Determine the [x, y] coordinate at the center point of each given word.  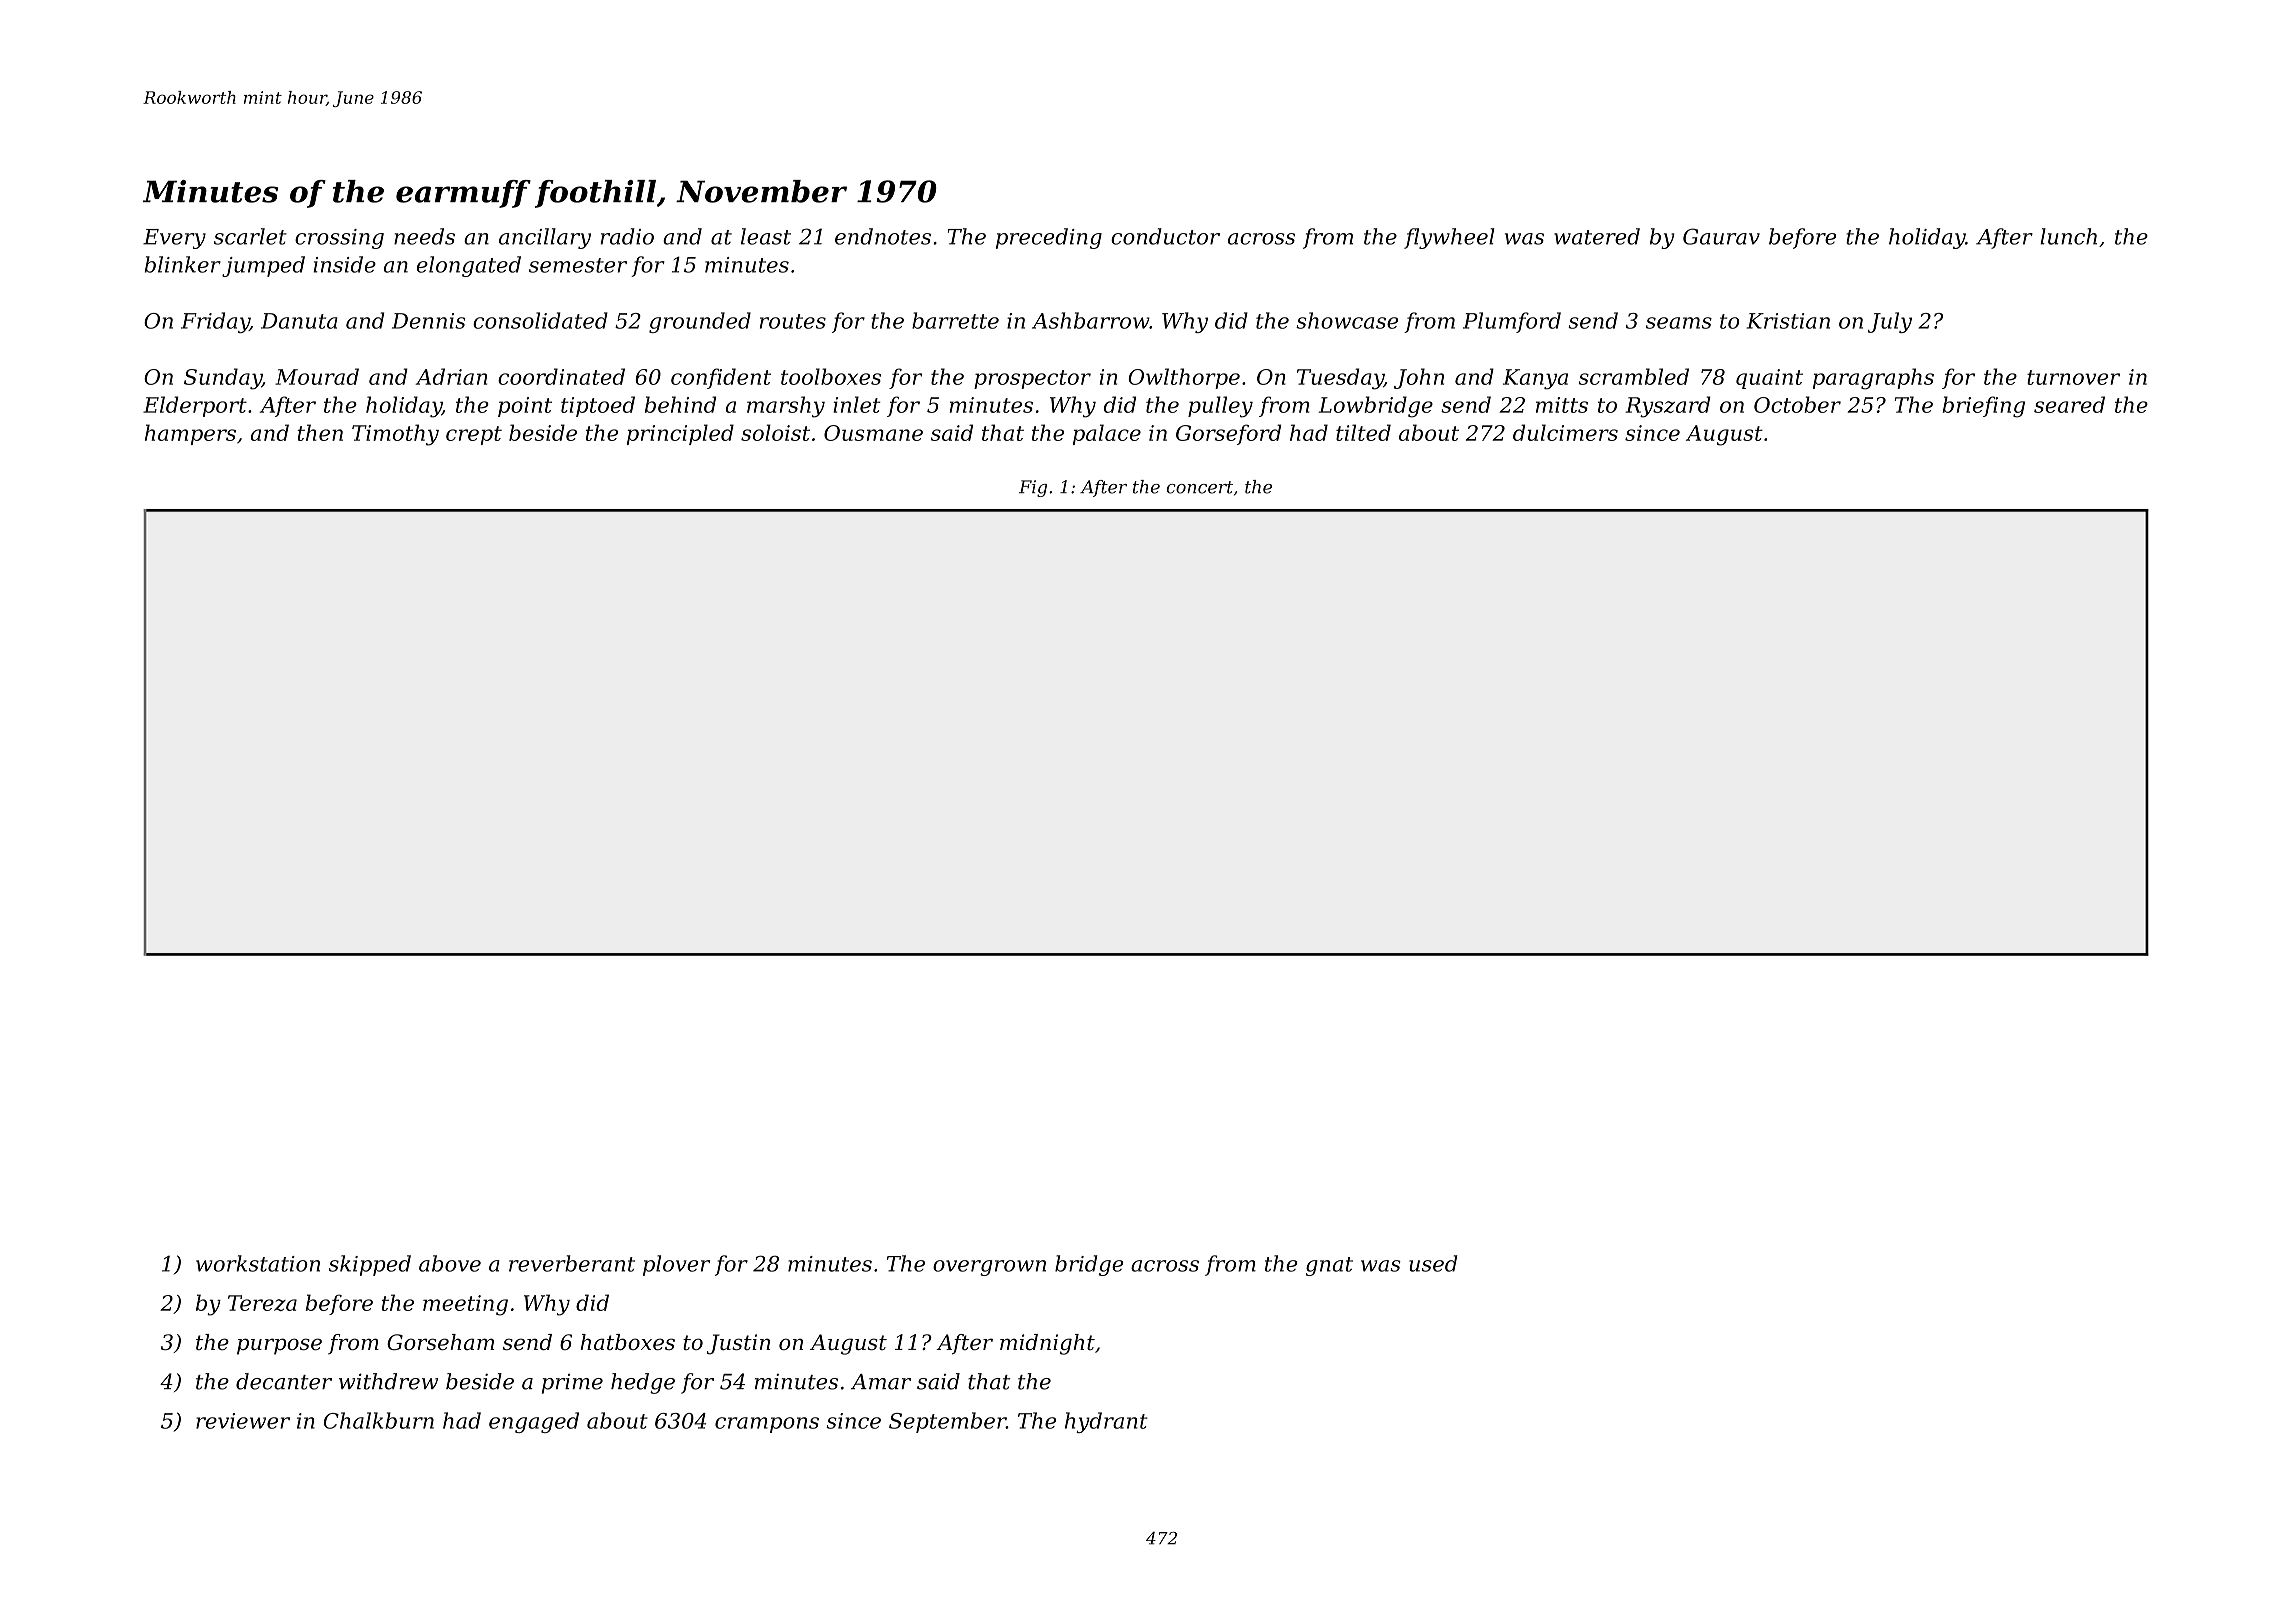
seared [2069, 404]
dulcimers [1565, 432]
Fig [1033, 488]
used [1433, 1263]
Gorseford [1228, 434]
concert [1200, 487]
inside [344, 264]
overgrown [989, 1268]
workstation [258, 1263]
